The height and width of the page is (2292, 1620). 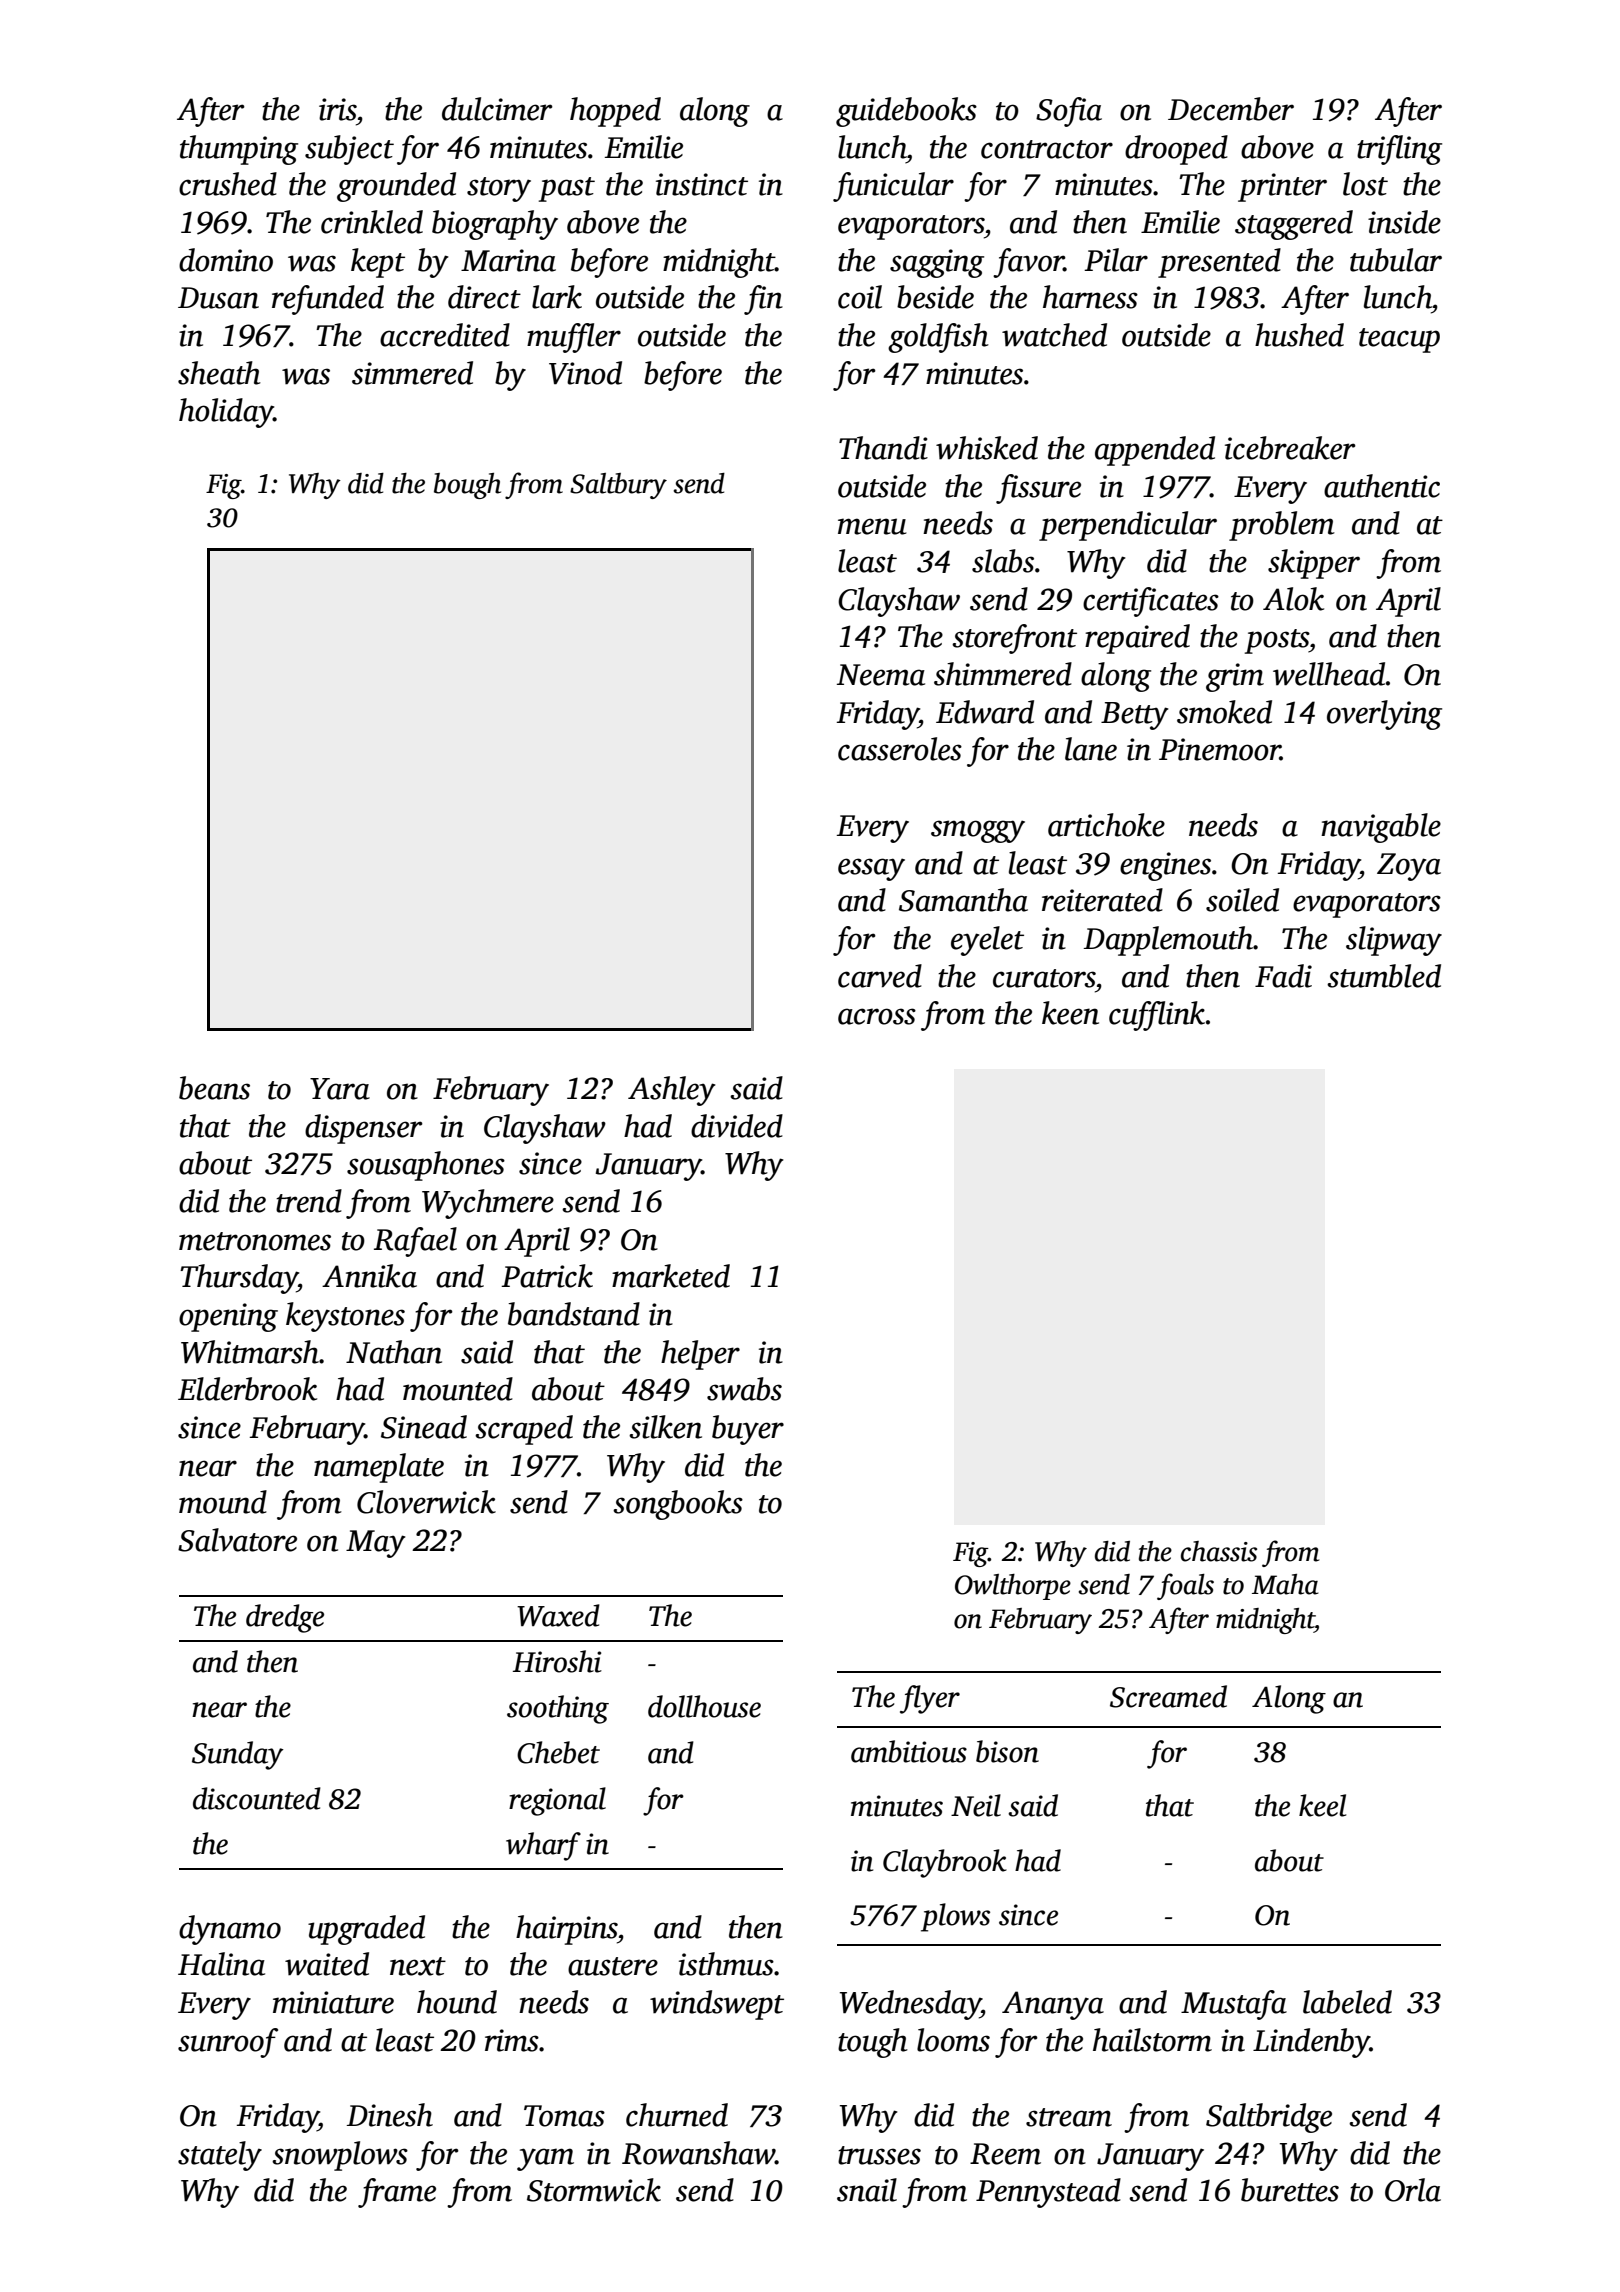 What do you see at coordinates (1413, 2190) in the page?
I see `Orla` at bounding box center [1413, 2190].
